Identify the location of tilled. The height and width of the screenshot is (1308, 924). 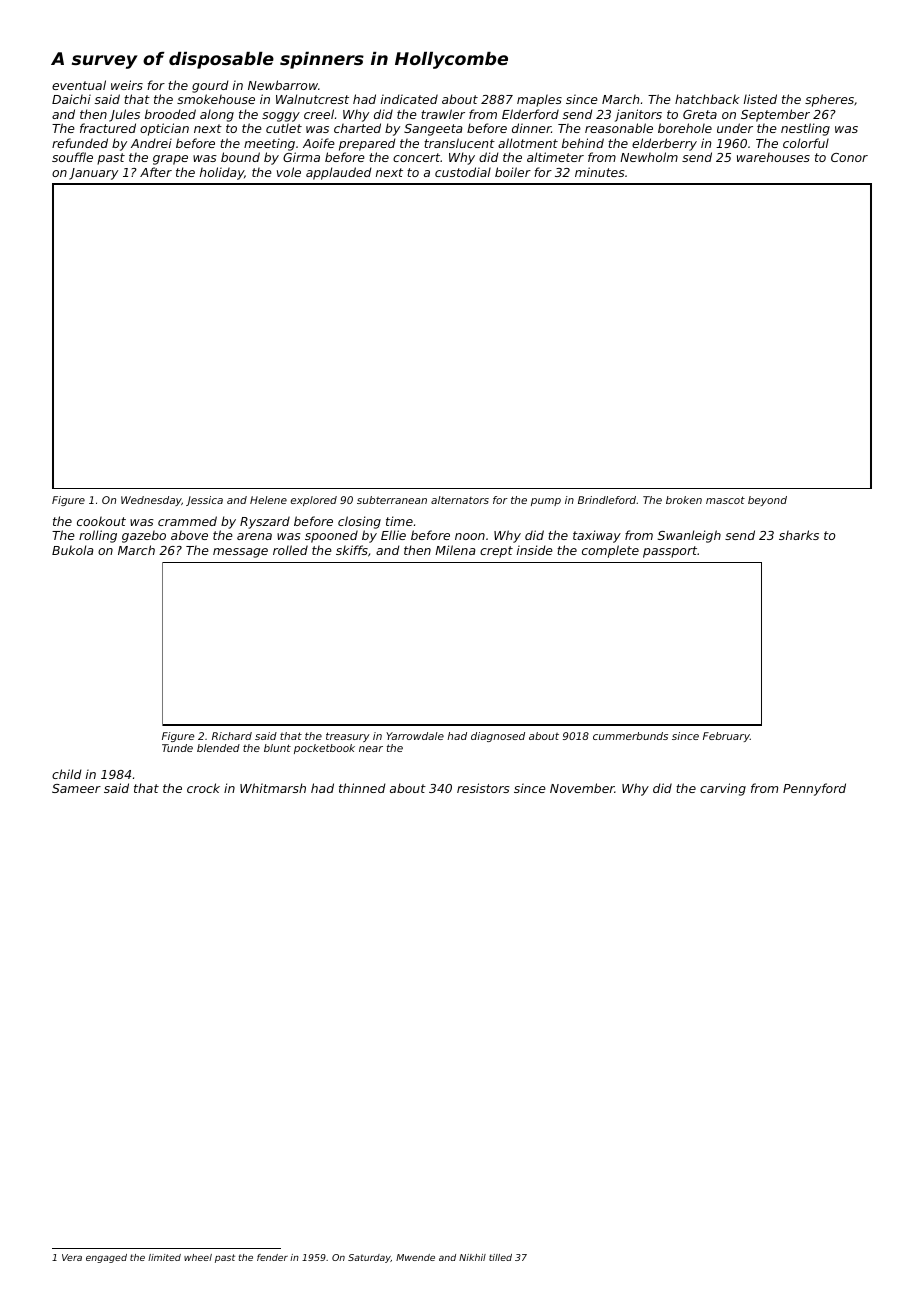
(500, 1257).
